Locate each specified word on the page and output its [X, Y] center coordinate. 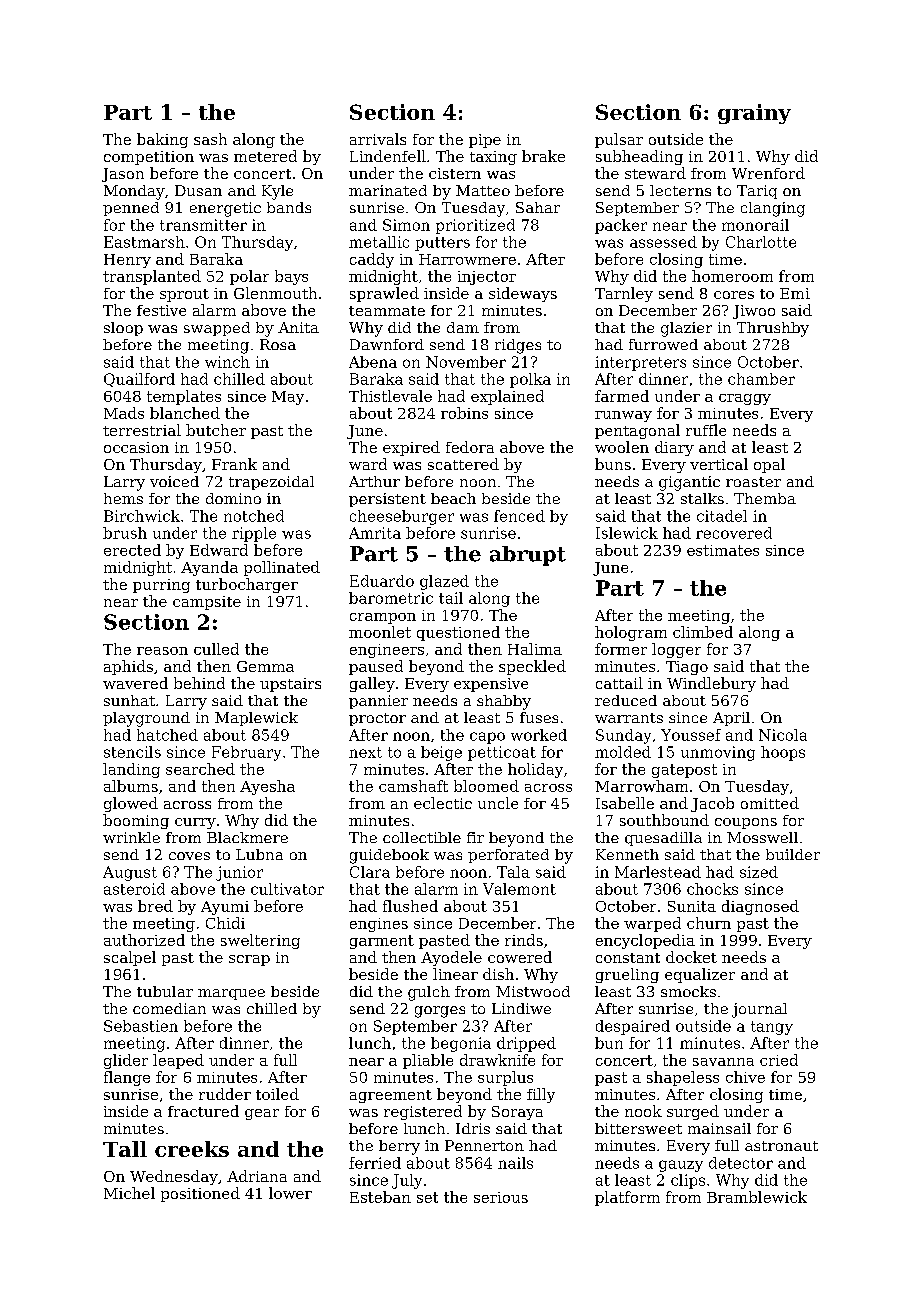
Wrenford [768, 173]
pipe [485, 141]
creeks [192, 1149]
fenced [519, 516]
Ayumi [225, 908]
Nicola [783, 735]
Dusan [198, 190]
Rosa [278, 344]
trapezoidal [271, 483]
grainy [754, 114]
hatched [167, 735]
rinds [524, 940]
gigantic [689, 483]
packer [621, 226]
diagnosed [760, 907]
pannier [378, 702]
